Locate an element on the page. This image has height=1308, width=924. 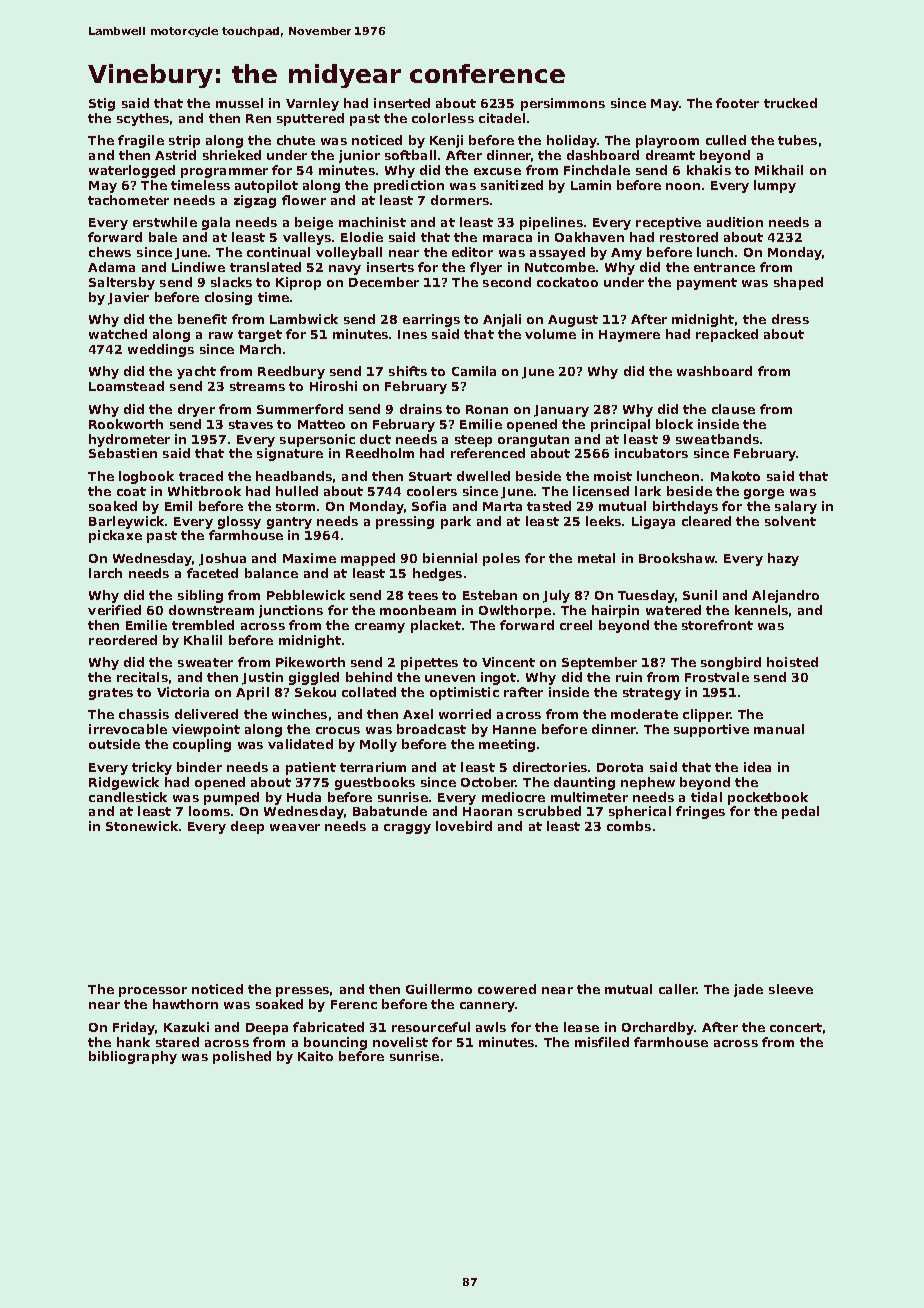
chews is located at coordinates (110, 252).
